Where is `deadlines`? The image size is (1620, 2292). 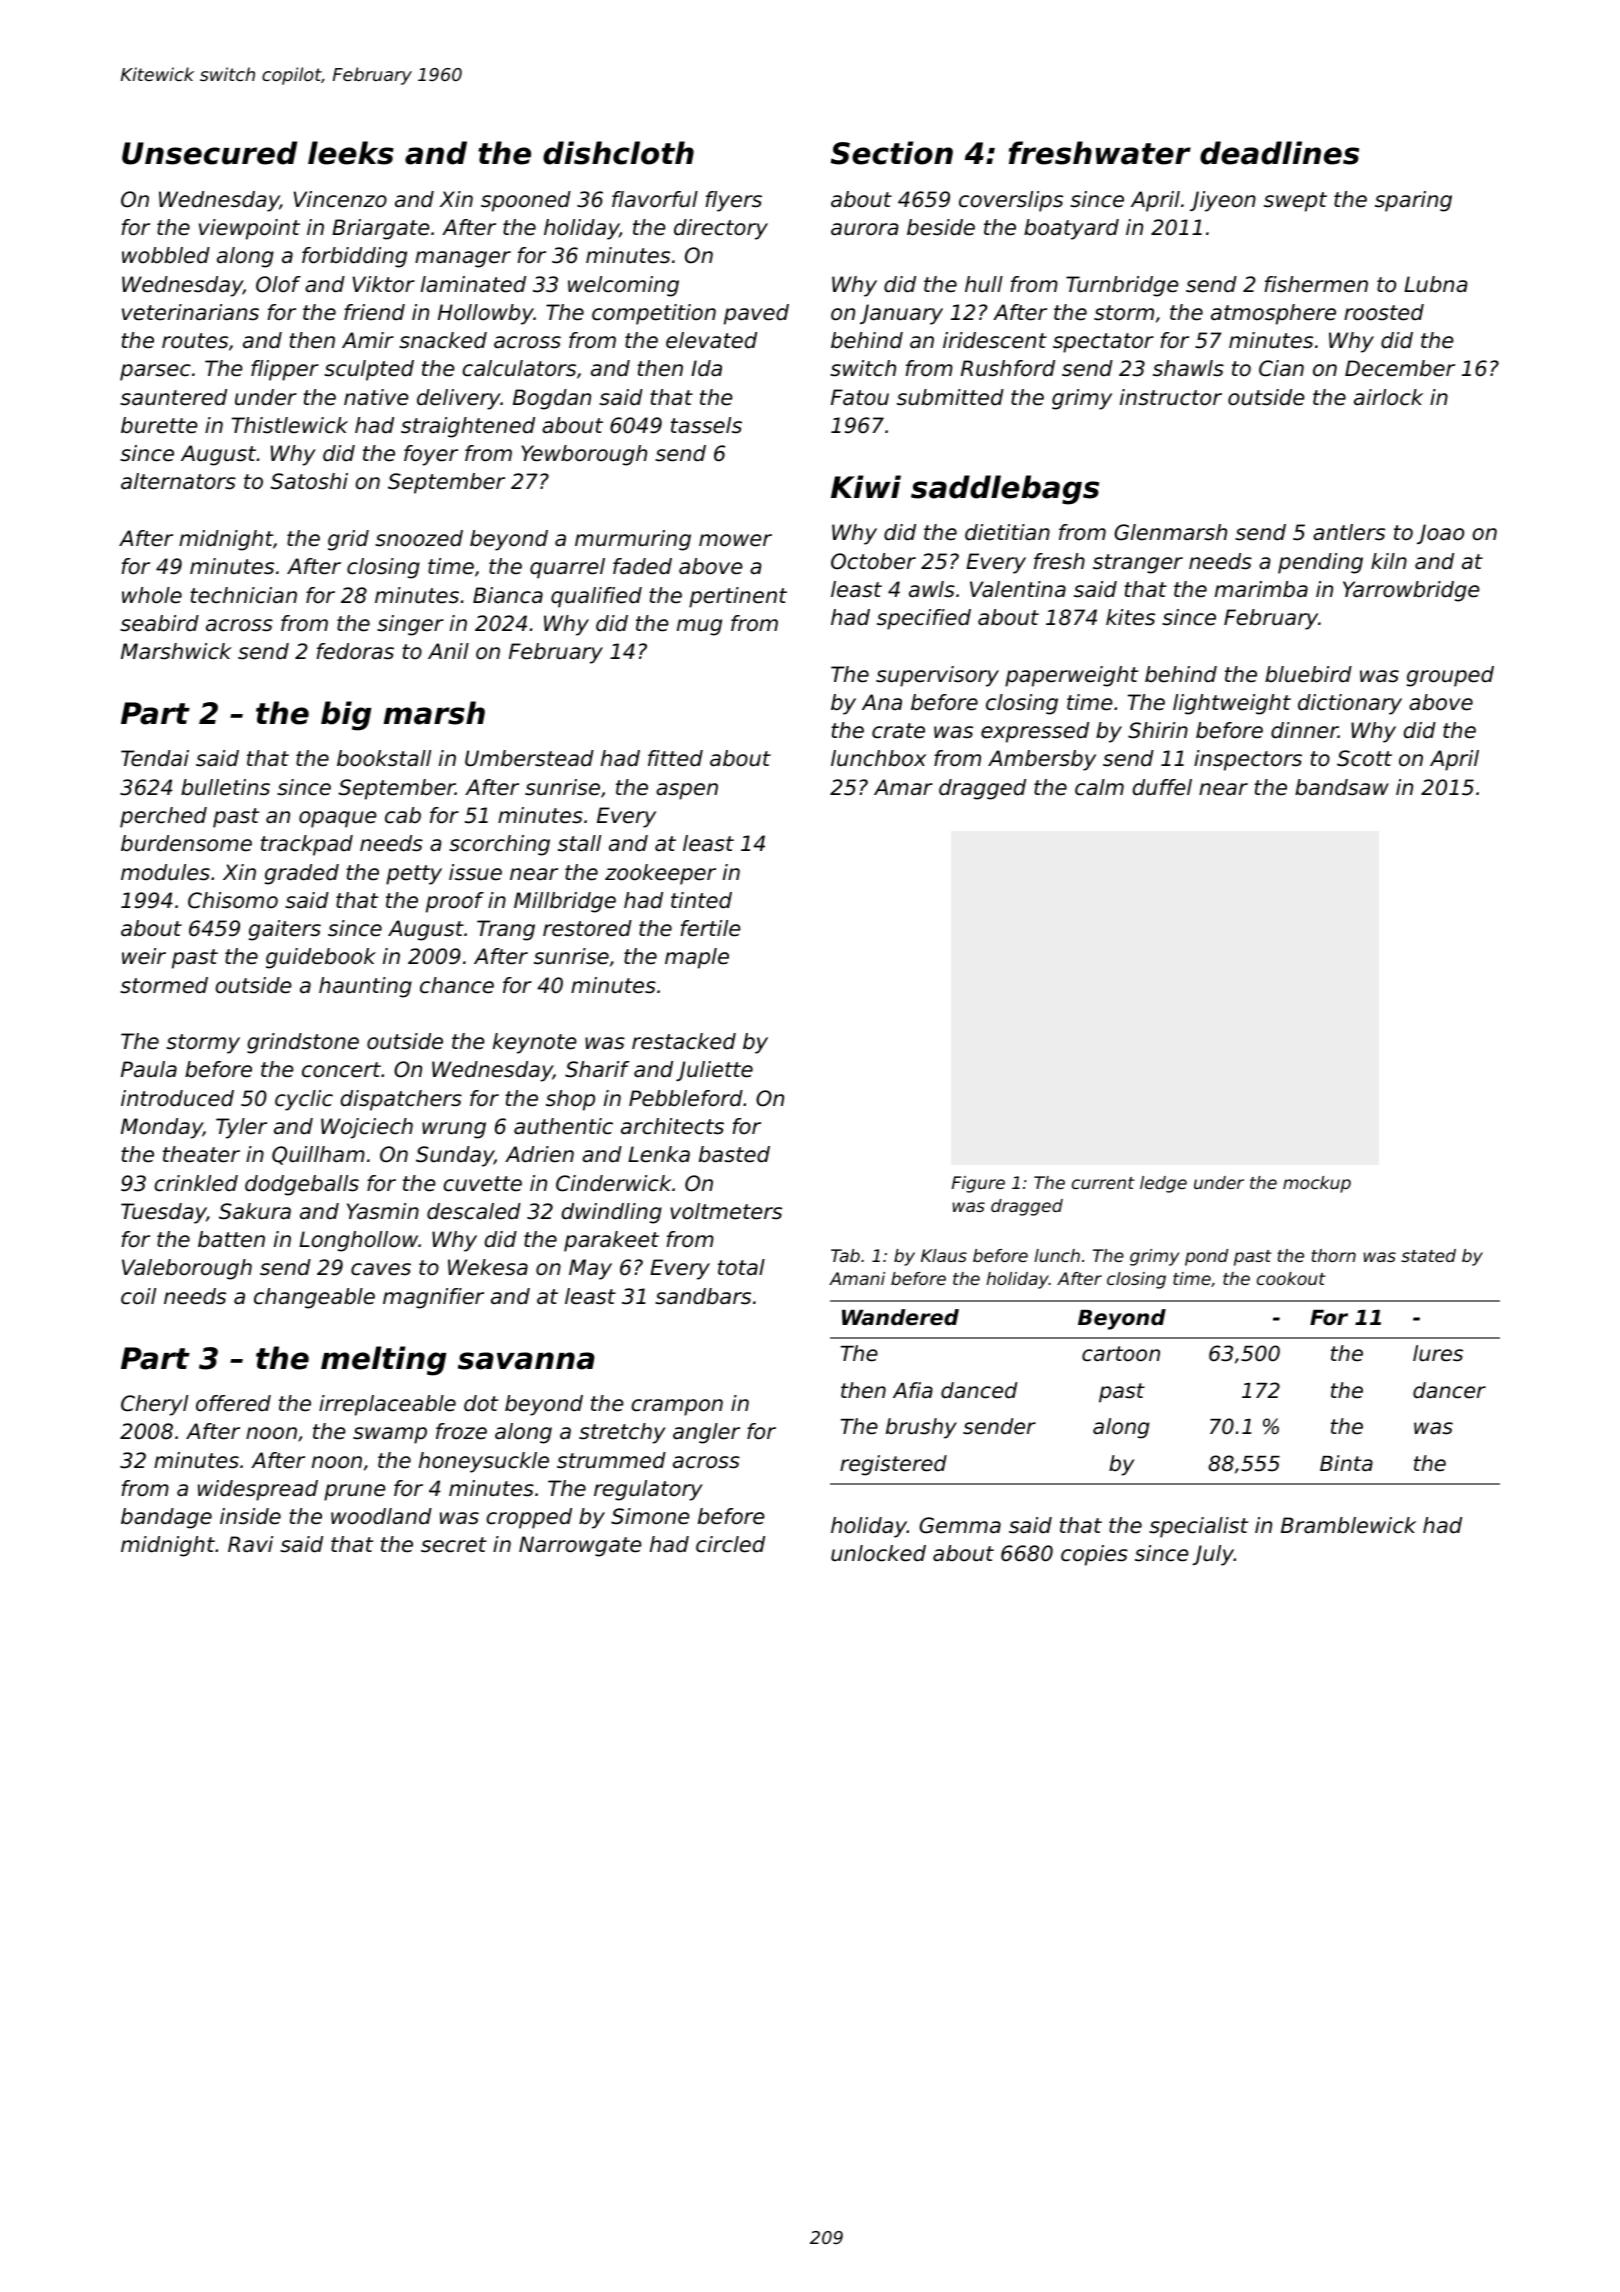
deadlines is located at coordinates (1279, 153).
